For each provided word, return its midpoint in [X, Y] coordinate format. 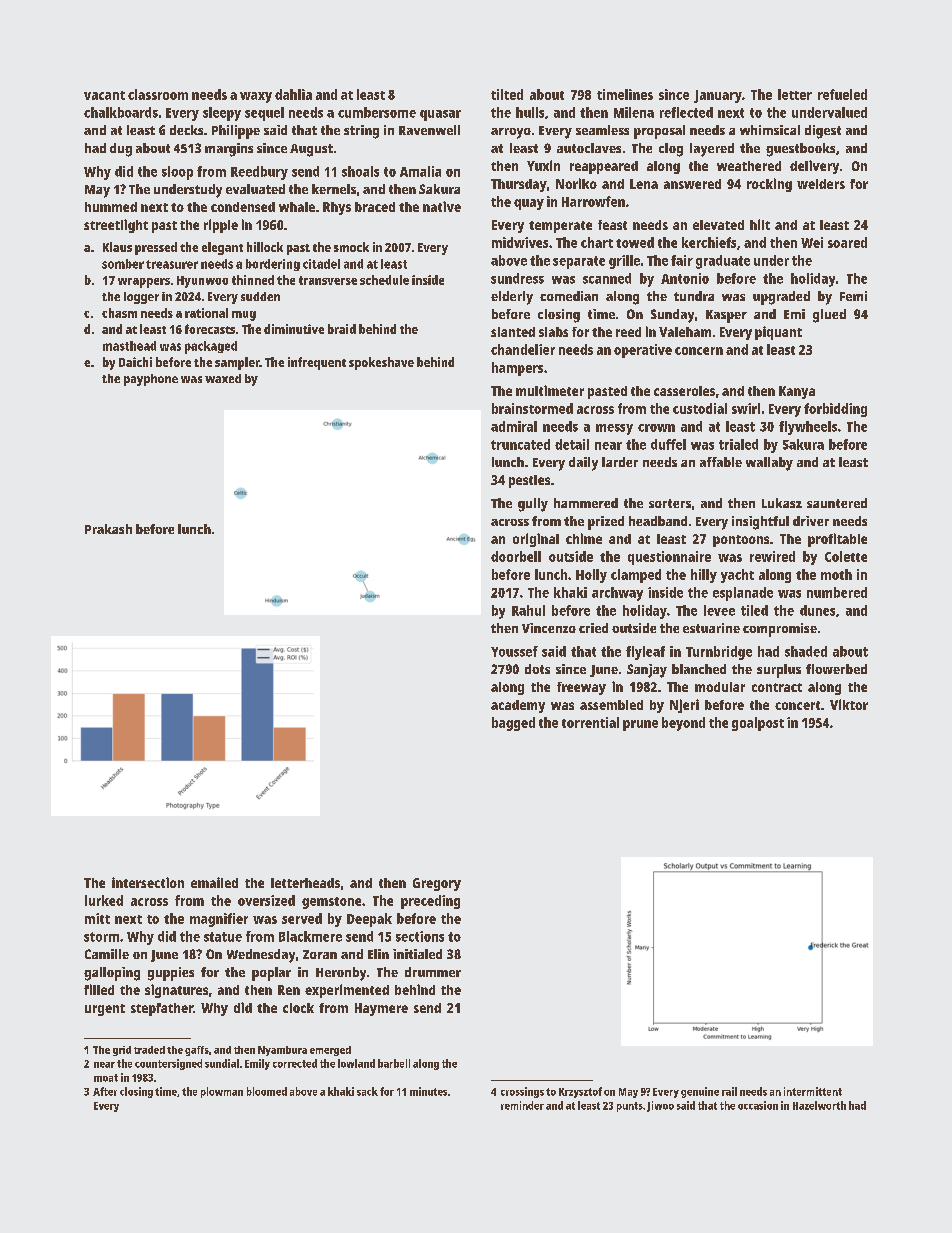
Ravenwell [429, 130]
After [105, 1091]
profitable [837, 540]
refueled [842, 94]
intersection [148, 882]
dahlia [293, 94]
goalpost [758, 724]
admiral [514, 426]
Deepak [369, 920]
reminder [522, 1105]
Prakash [108, 529]
